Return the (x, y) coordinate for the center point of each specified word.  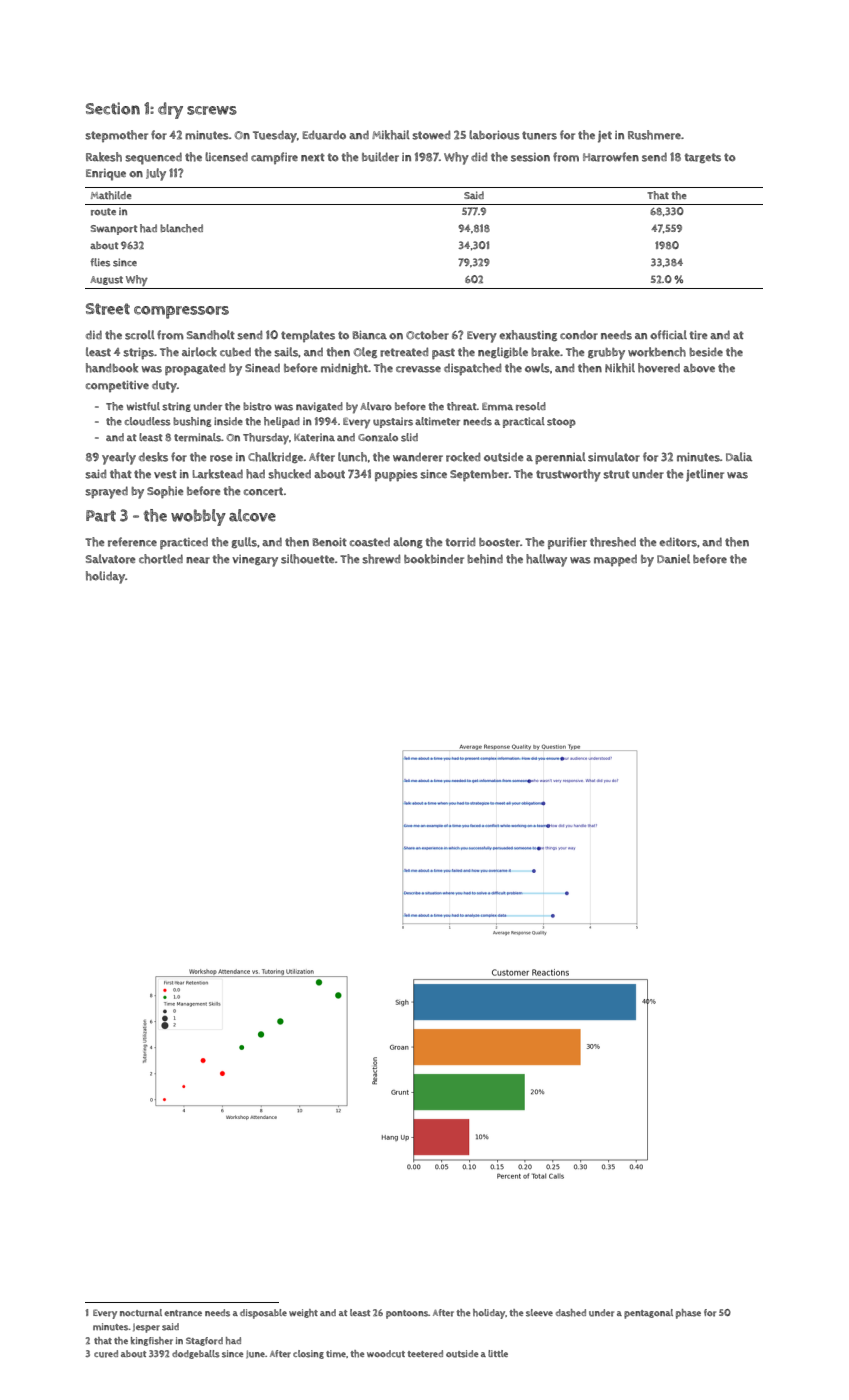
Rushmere (654, 135)
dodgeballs (196, 1354)
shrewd (381, 559)
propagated (195, 369)
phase (688, 1314)
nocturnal (141, 1313)
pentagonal (648, 1314)
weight (303, 1313)
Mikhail (391, 135)
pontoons (407, 1314)
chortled (161, 559)
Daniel (673, 558)
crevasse (418, 369)
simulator (614, 457)
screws (212, 110)
